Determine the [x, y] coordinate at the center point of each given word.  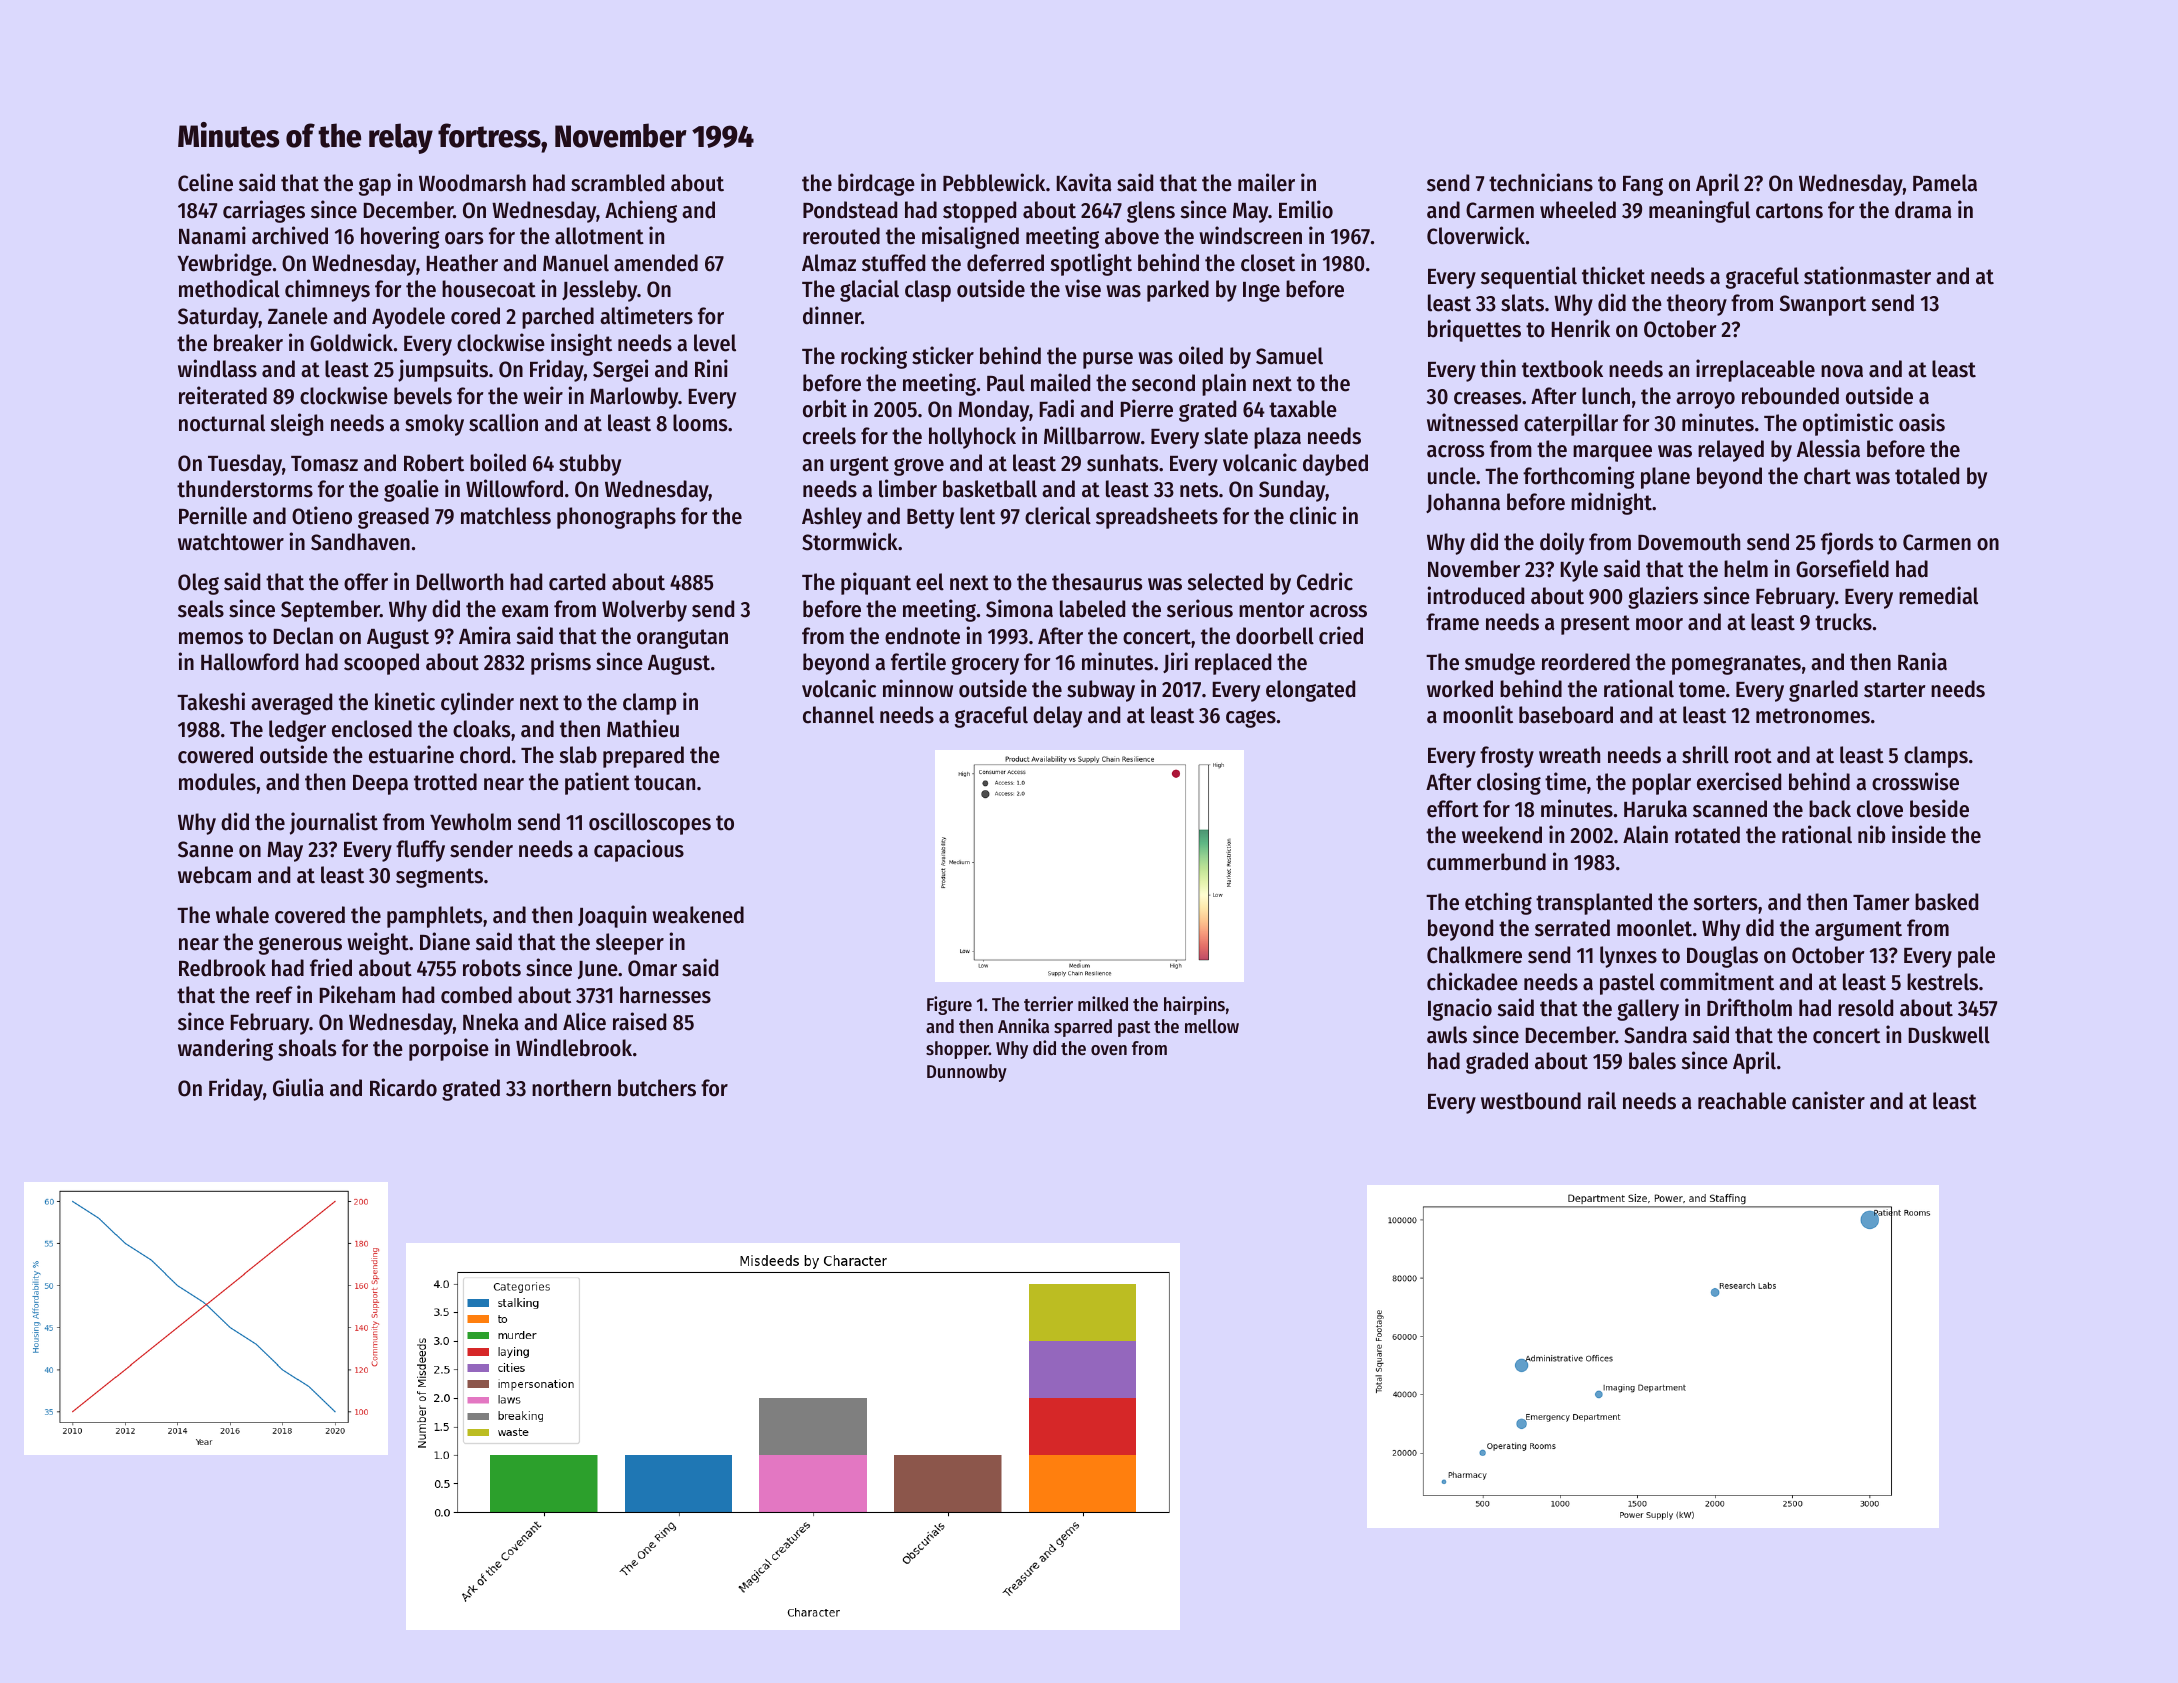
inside [1919, 834]
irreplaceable [1755, 370]
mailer [1266, 182]
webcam [214, 875]
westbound [1531, 1101]
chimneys [327, 290]
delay [1057, 717]
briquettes [1474, 330]
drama [1923, 210]
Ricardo [403, 1087]
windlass [217, 368]
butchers [657, 1088]
